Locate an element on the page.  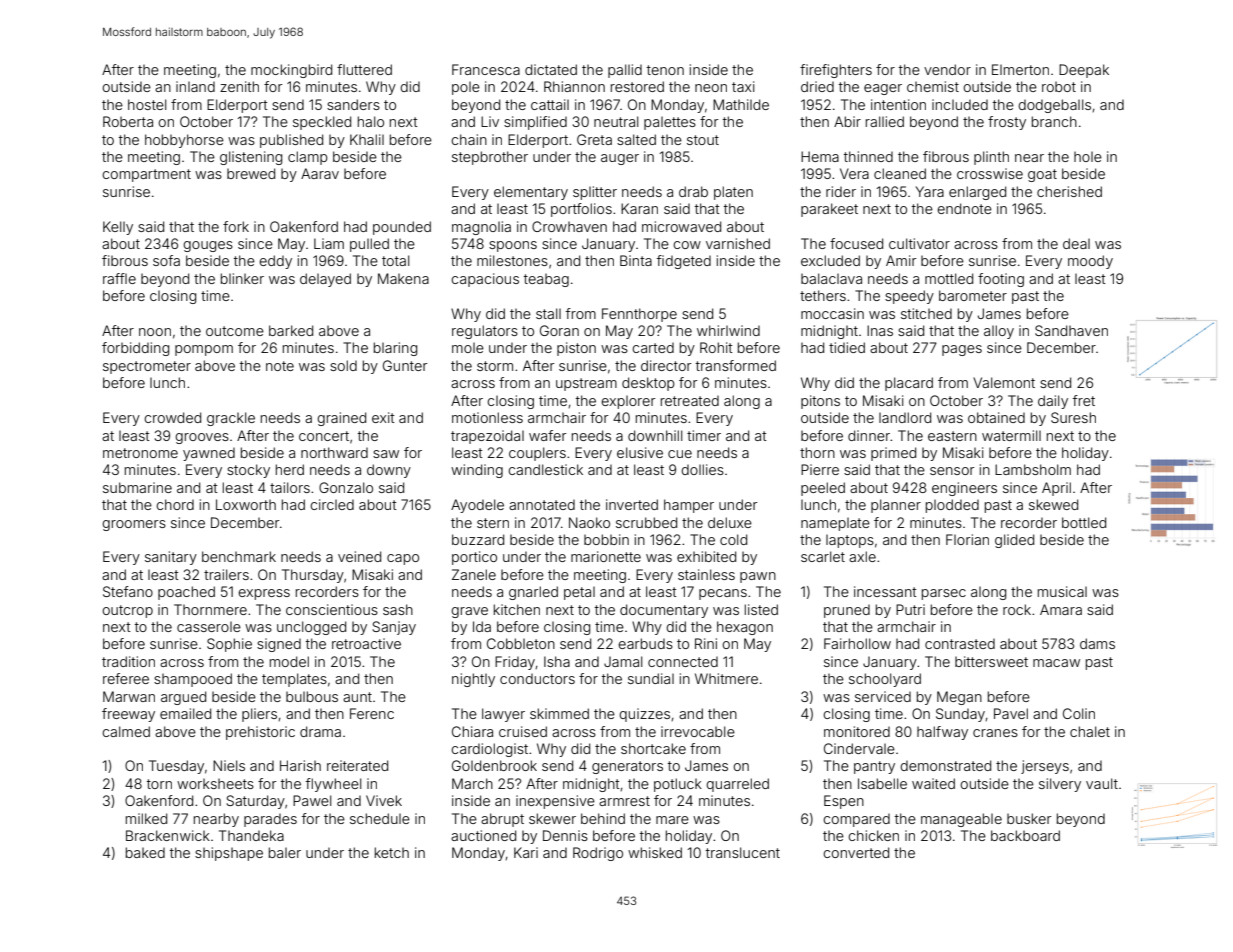
express is located at coordinates (264, 594).
